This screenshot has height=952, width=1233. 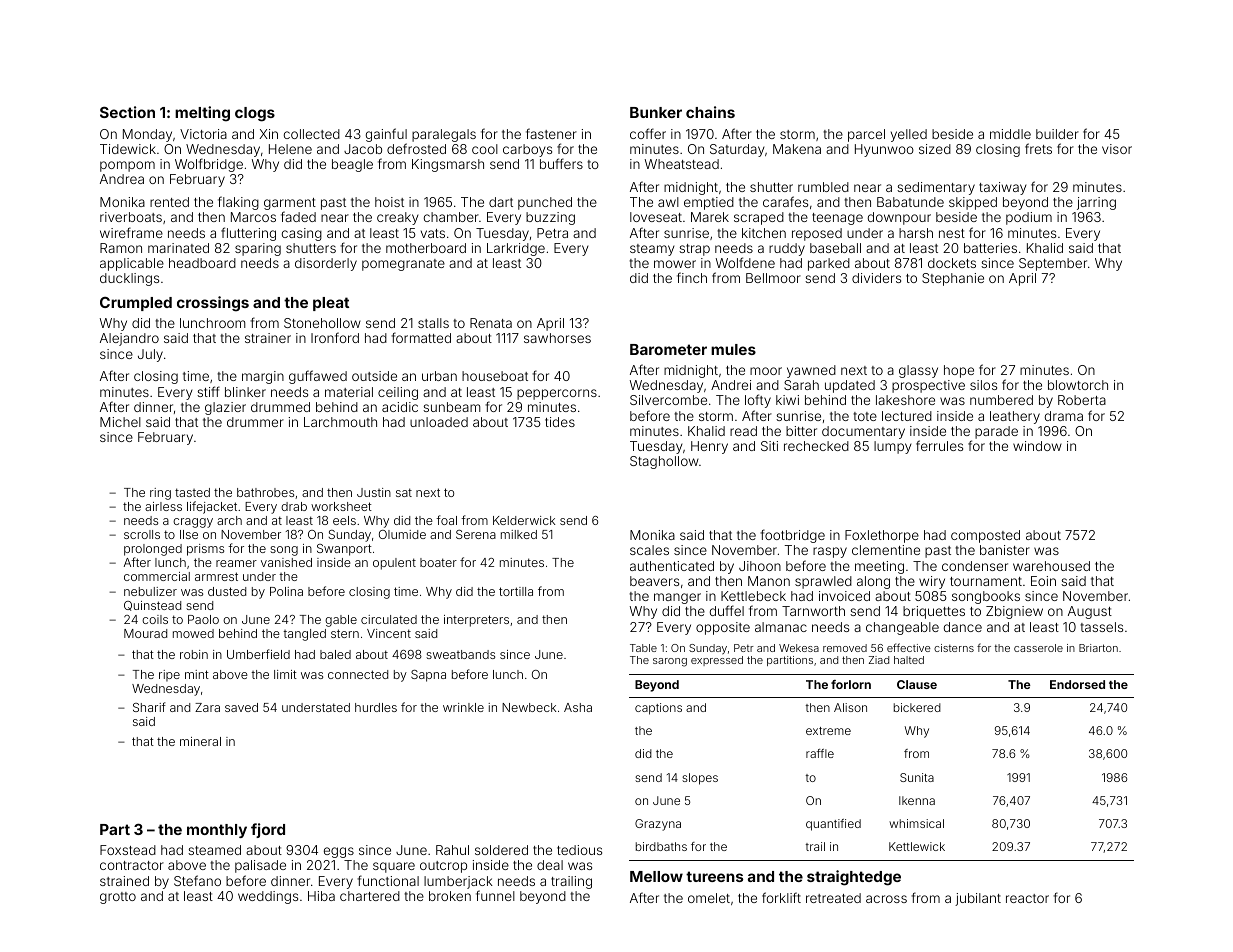 I want to click on Jihoon, so click(x=760, y=566).
